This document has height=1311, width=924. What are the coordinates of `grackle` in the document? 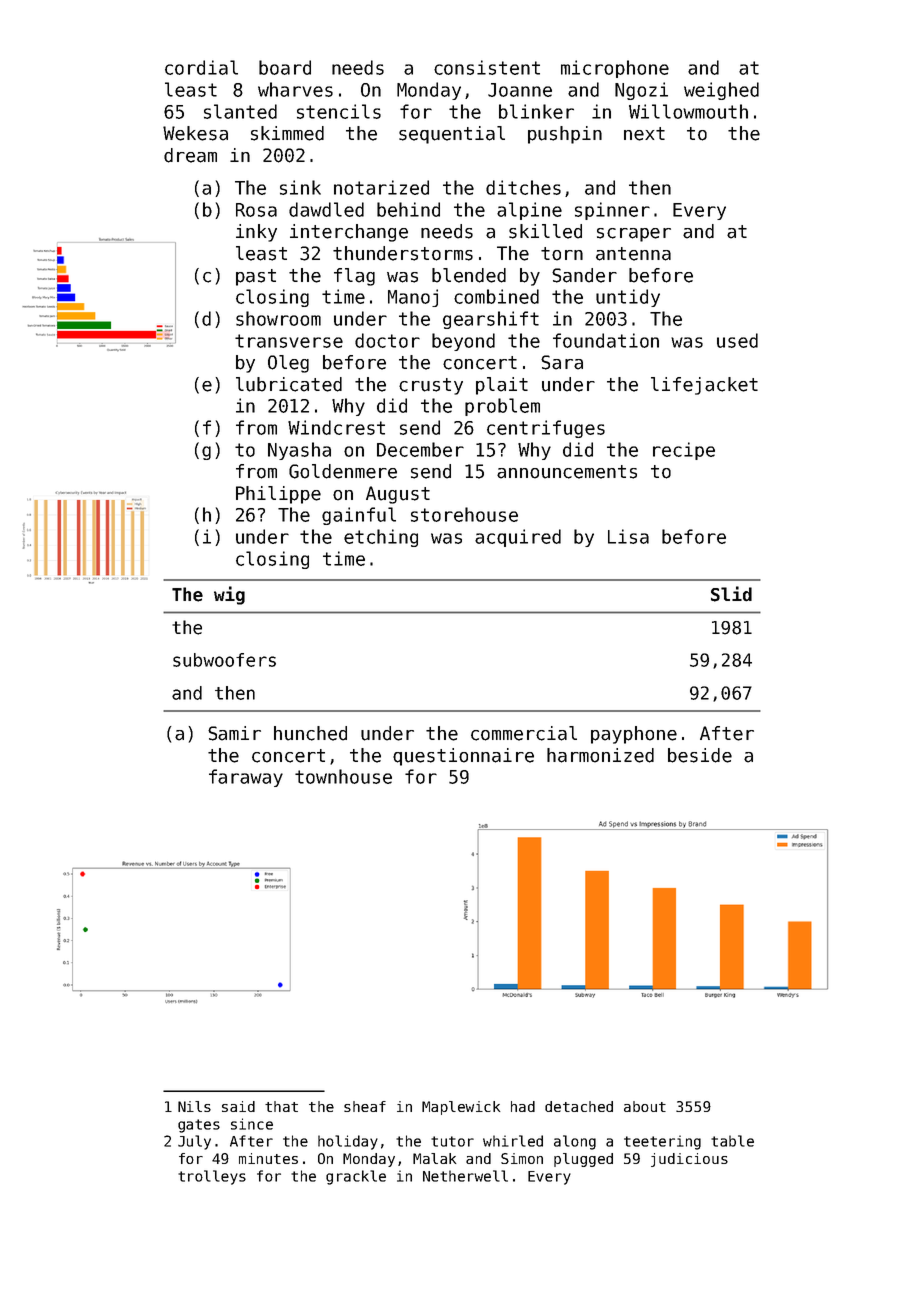 It's located at (356, 1177).
